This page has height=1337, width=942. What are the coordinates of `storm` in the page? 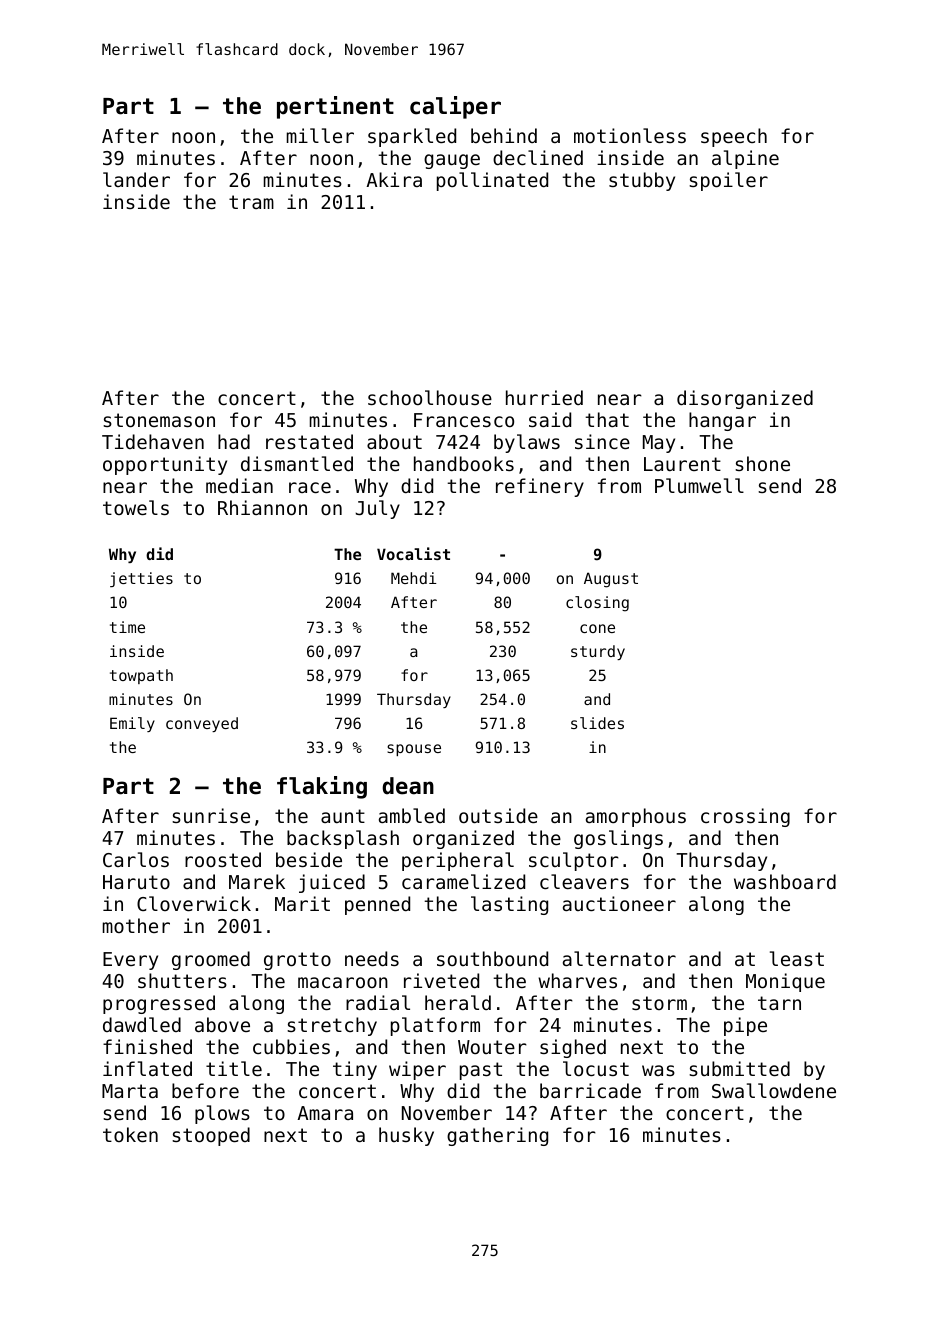 It's located at (659, 1003).
